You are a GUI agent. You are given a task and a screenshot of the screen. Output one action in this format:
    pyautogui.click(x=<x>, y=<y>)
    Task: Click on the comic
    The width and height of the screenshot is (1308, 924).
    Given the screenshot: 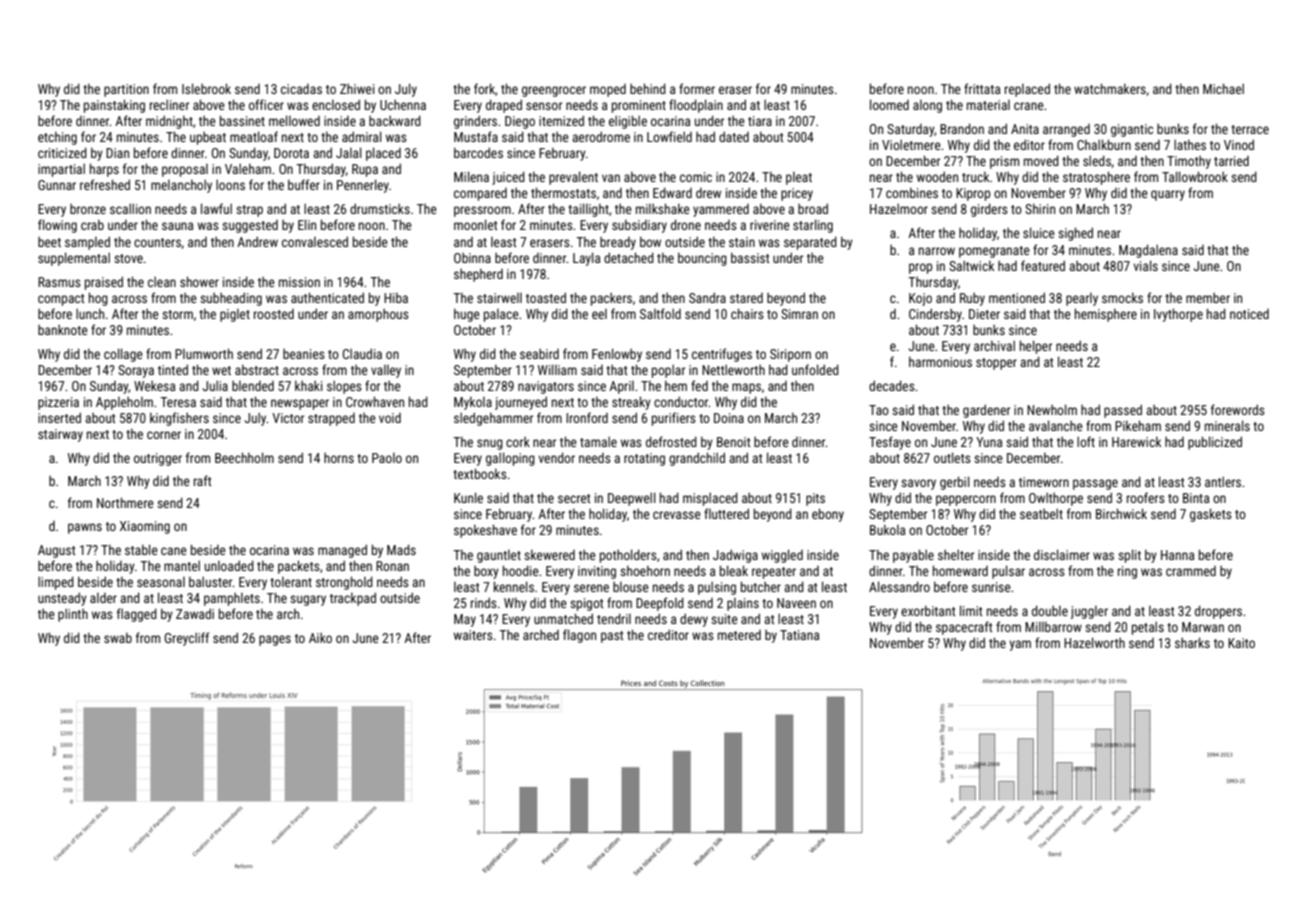 What is the action you would take?
    pyautogui.click(x=696, y=177)
